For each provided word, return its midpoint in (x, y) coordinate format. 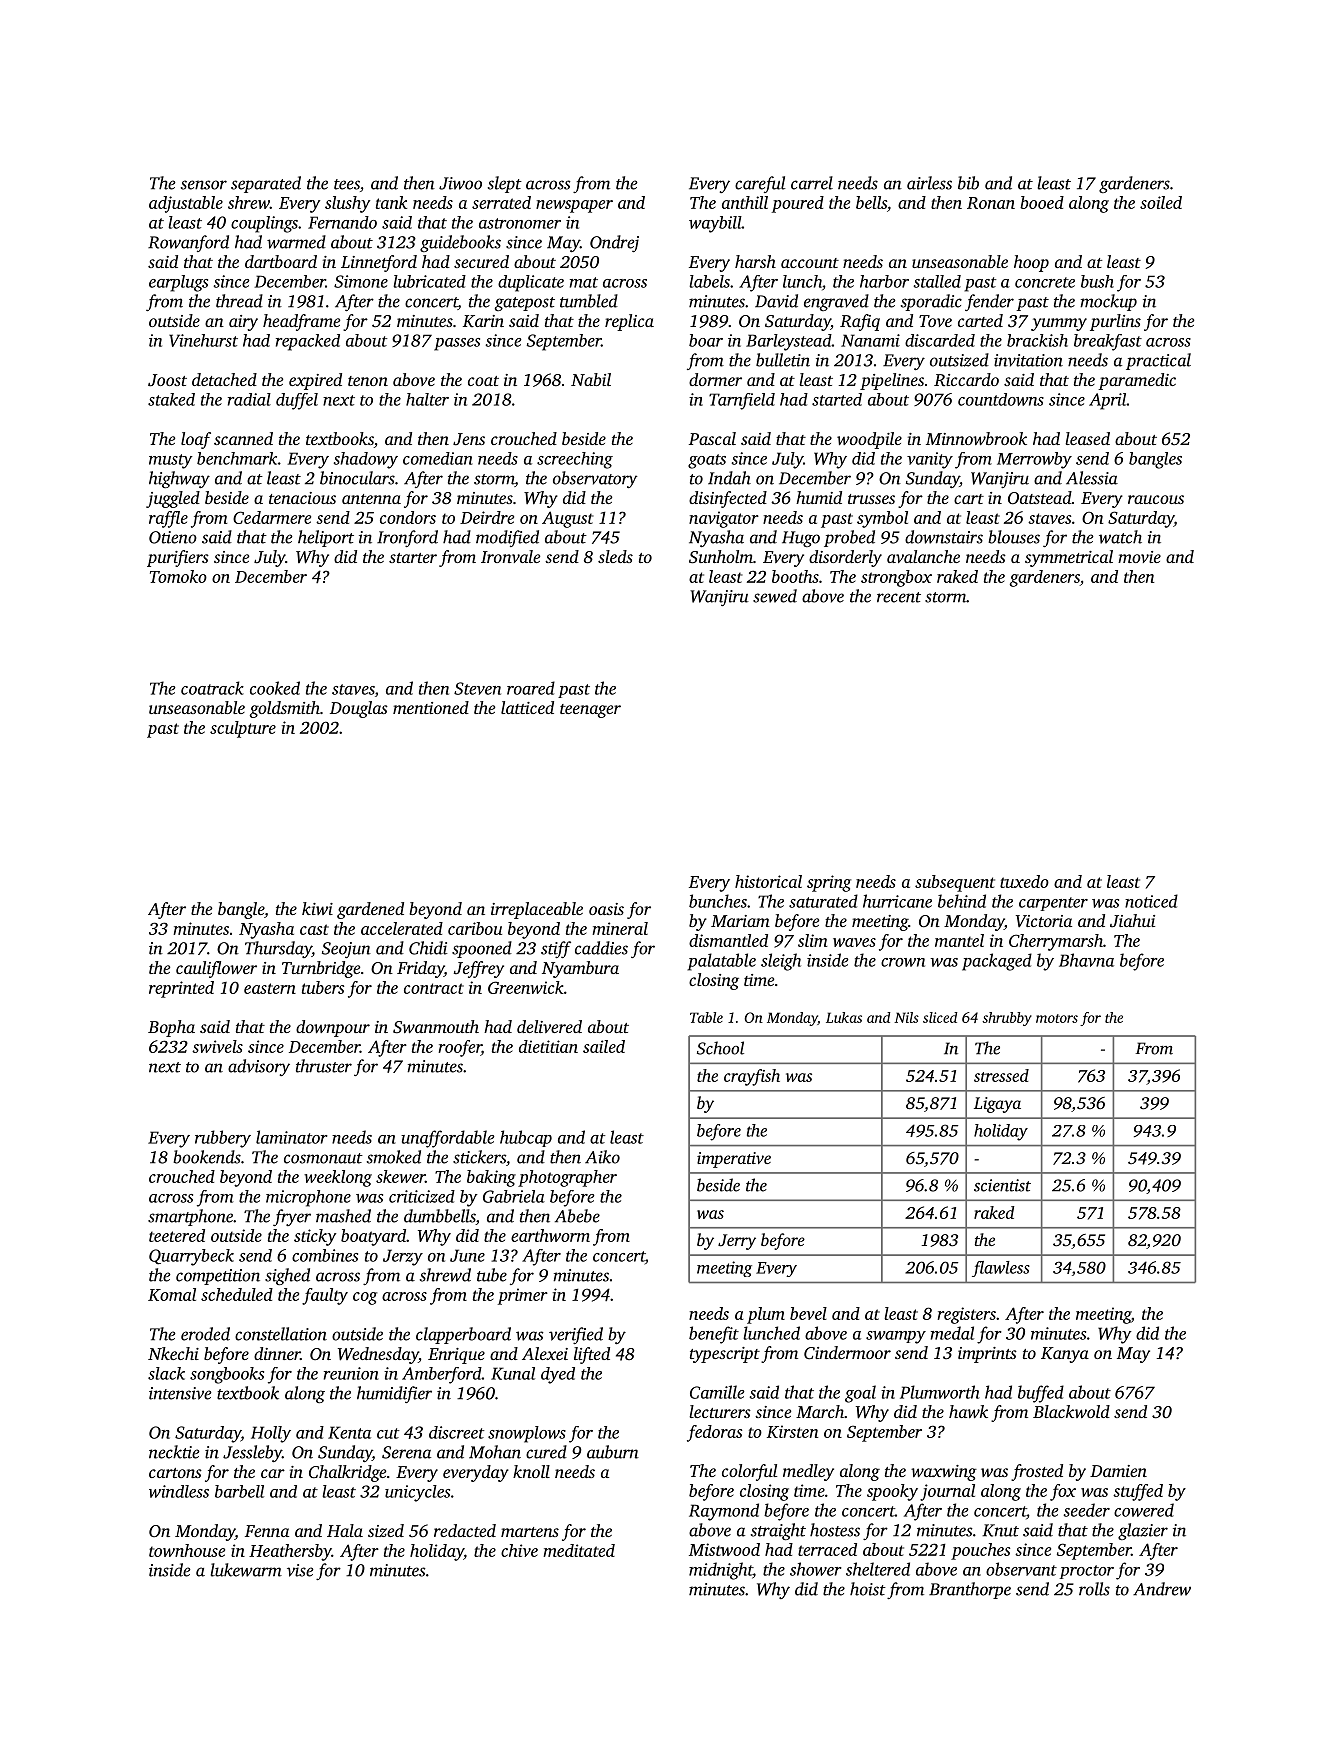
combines (325, 1255)
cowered (1144, 1510)
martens (530, 1532)
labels (709, 281)
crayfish (752, 1077)
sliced (940, 1017)
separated (266, 184)
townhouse (187, 1550)
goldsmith (284, 709)
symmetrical (1069, 558)
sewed (775, 596)
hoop (1031, 263)
